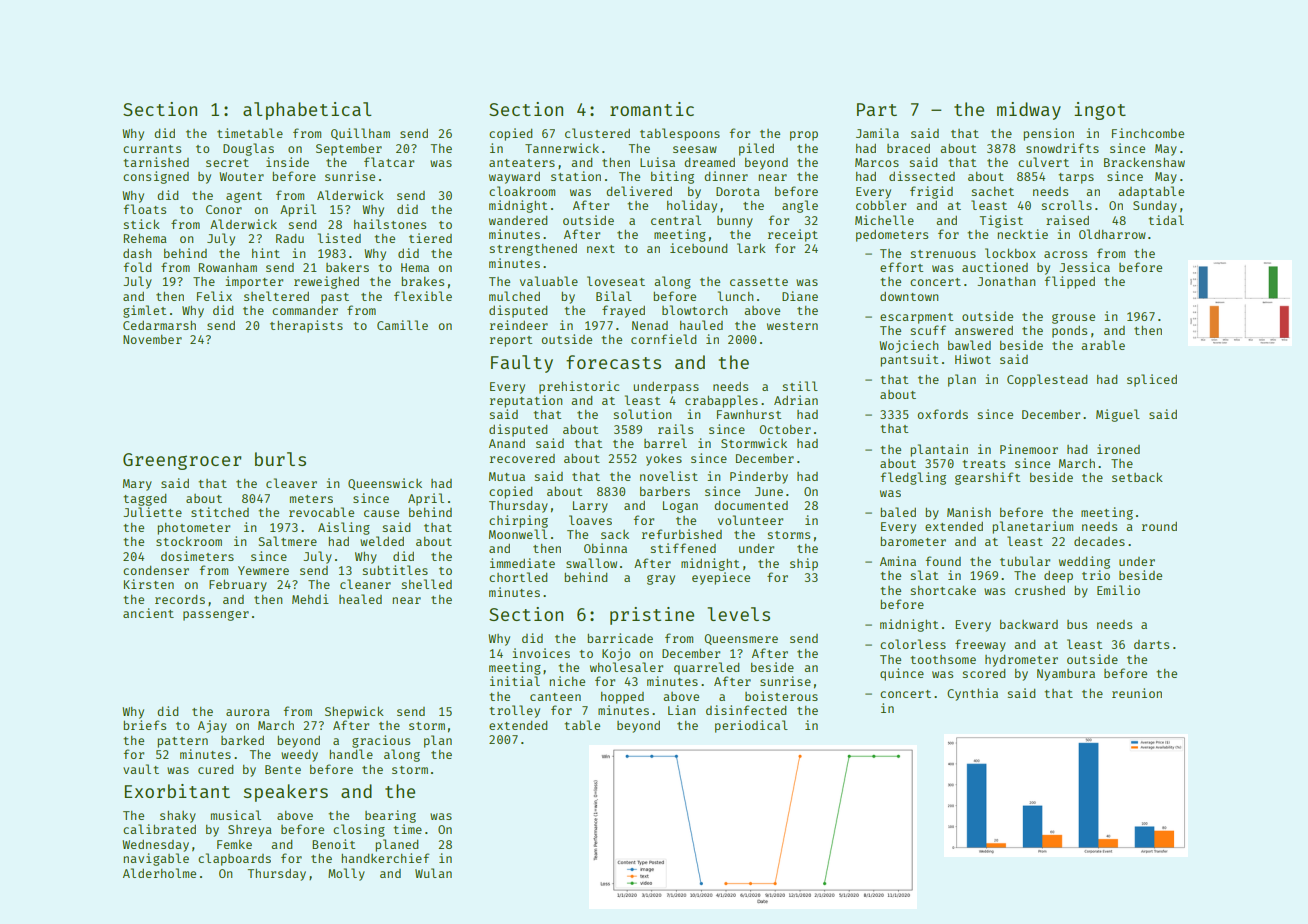  I want to click on crushed, so click(1040, 590).
